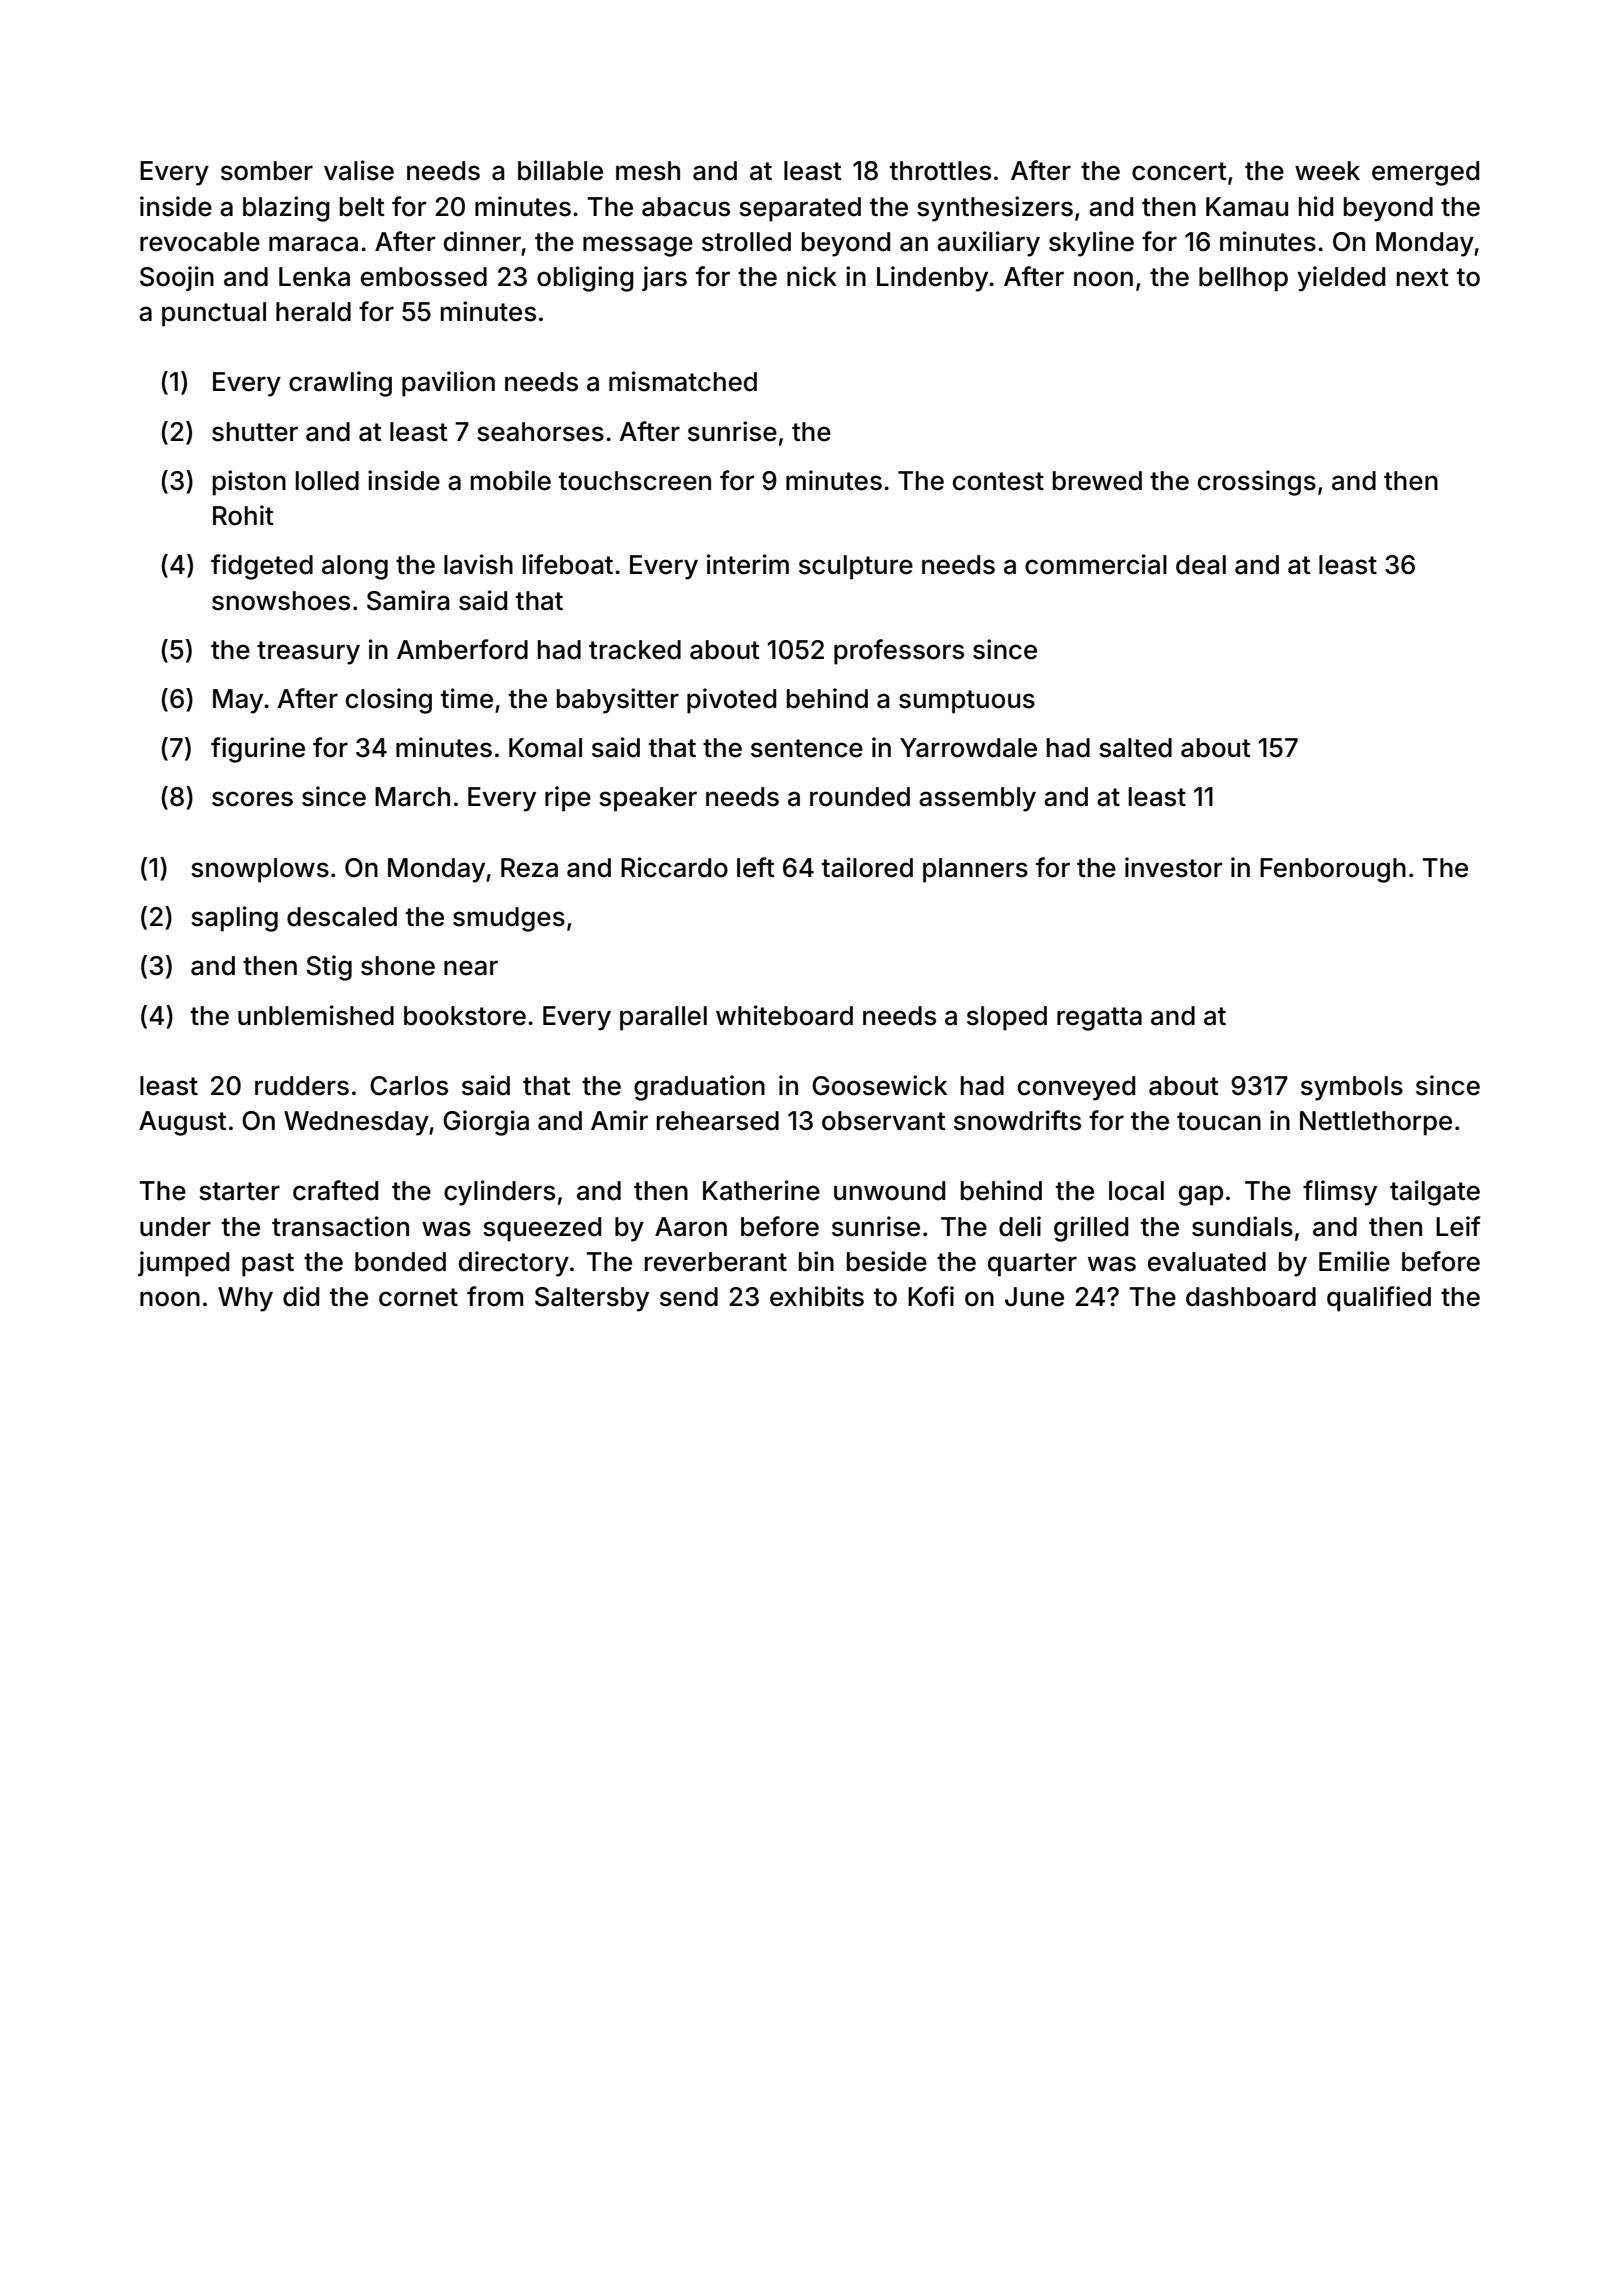  I want to click on lavish, so click(478, 564).
